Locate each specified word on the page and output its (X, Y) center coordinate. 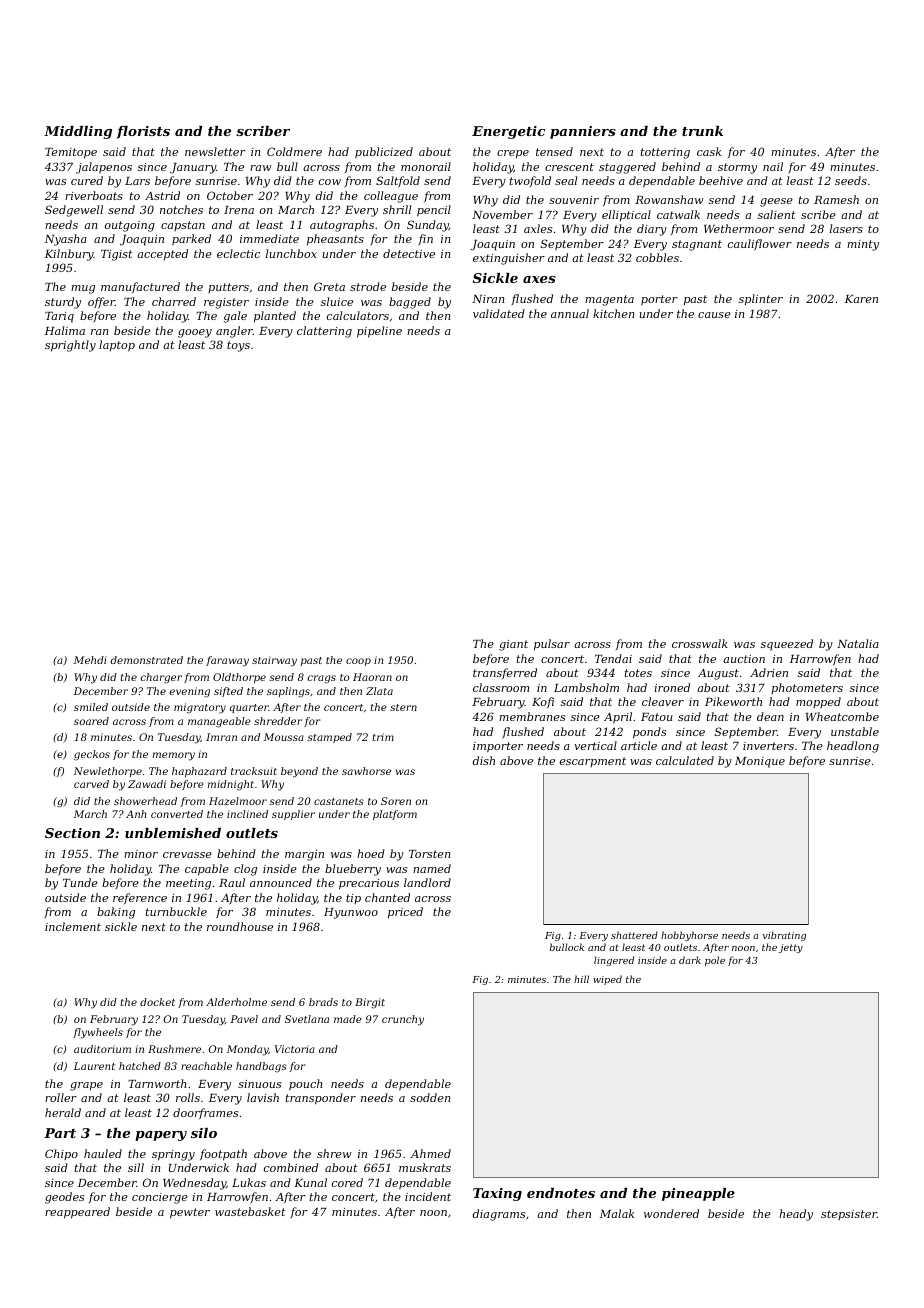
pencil (434, 211)
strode (368, 286)
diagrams (499, 1215)
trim (383, 737)
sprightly (70, 346)
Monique (760, 762)
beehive (721, 180)
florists (143, 132)
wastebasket (250, 1211)
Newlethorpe (108, 772)
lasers (846, 228)
